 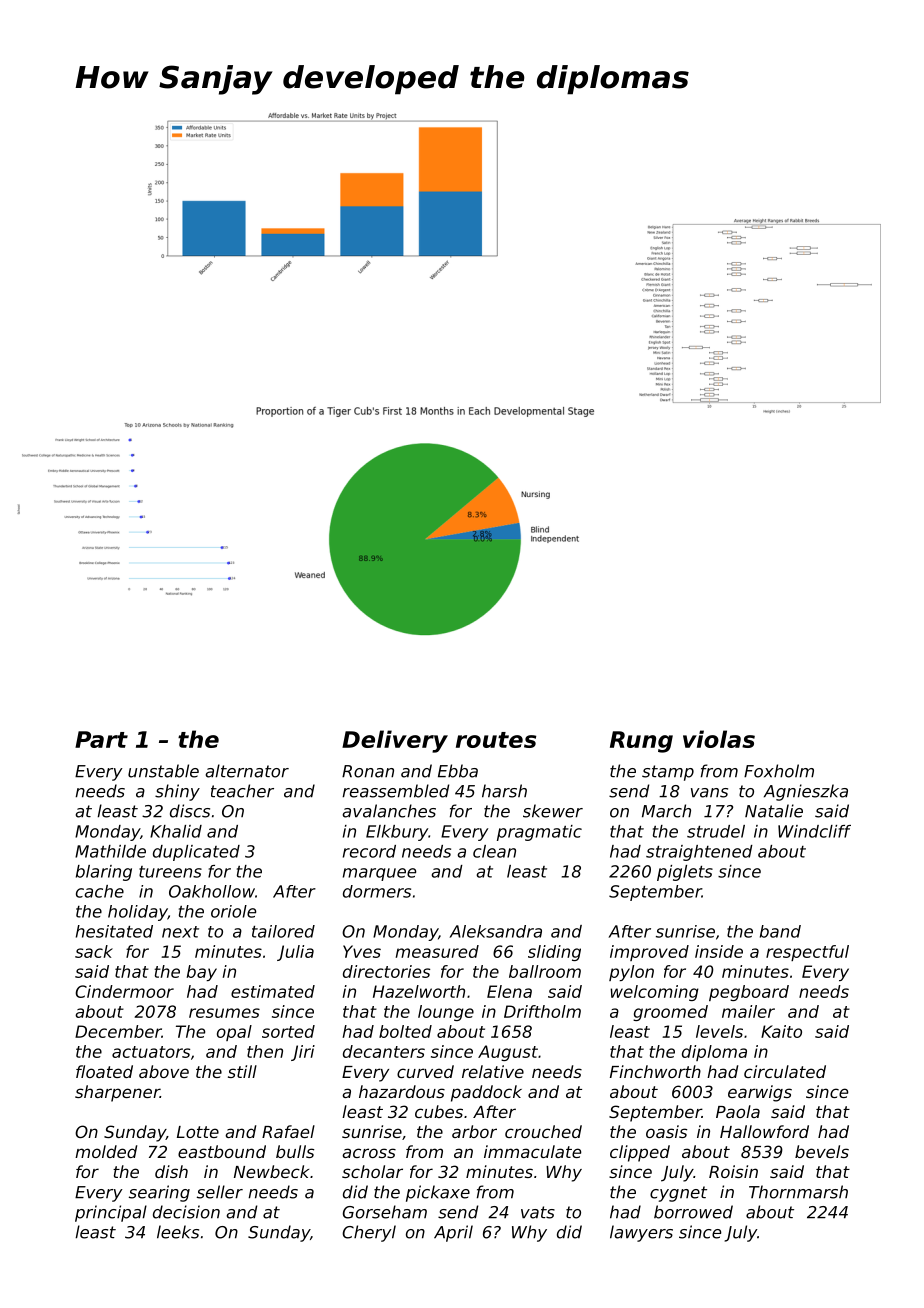 What do you see at coordinates (781, 1031) in the page?
I see `Kaito` at bounding box center [781, 1031].
